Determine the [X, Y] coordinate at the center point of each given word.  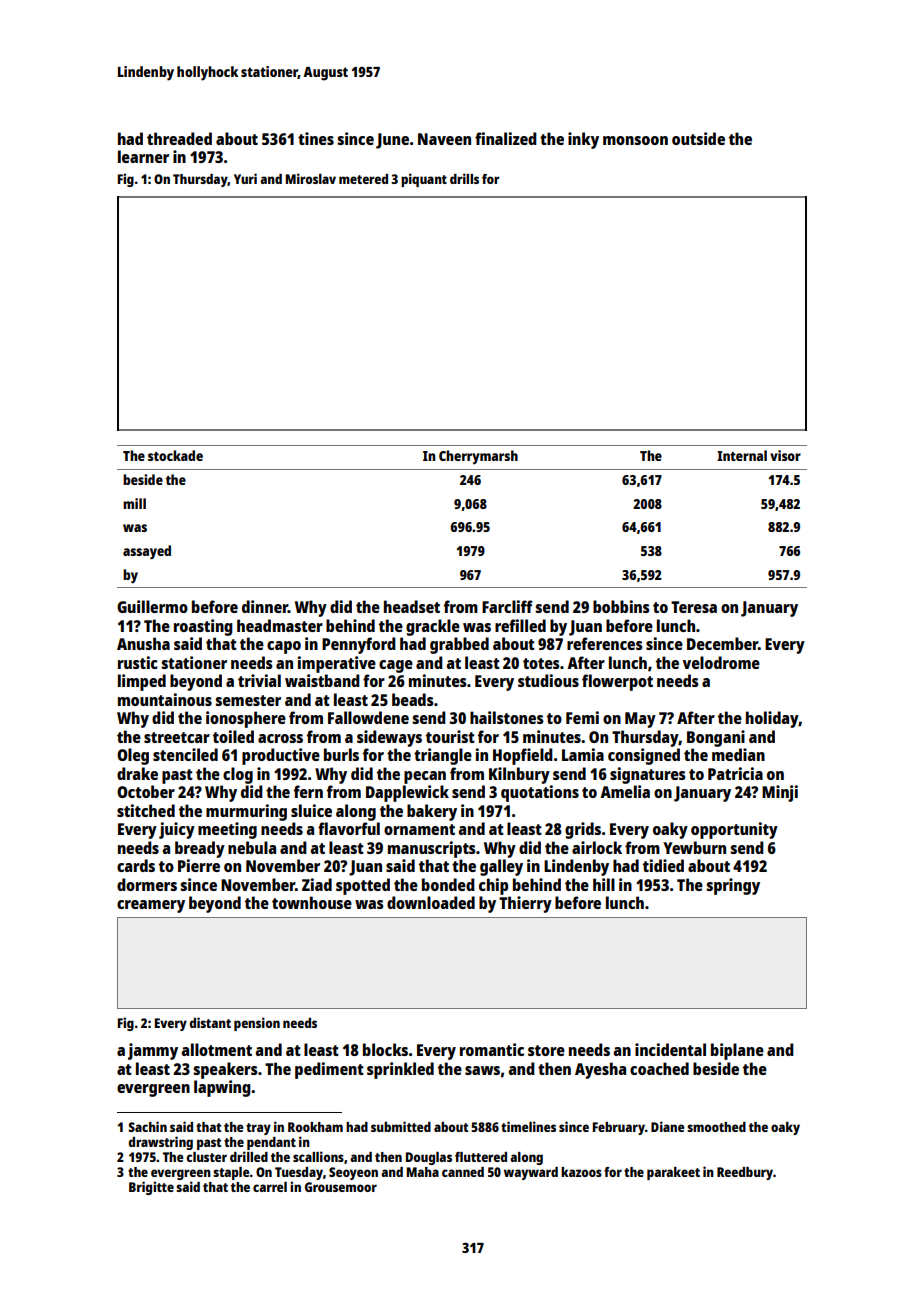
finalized [506, 138]
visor [785, 455]
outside [698, 138]
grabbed [459, 645]
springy [733, 886]
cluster [206, 1157]
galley [501, 867]
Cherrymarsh [478, 457]
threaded [179, 138]
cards [136, 865]
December [722, 643]
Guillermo [152, 606]
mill [134, 503]
